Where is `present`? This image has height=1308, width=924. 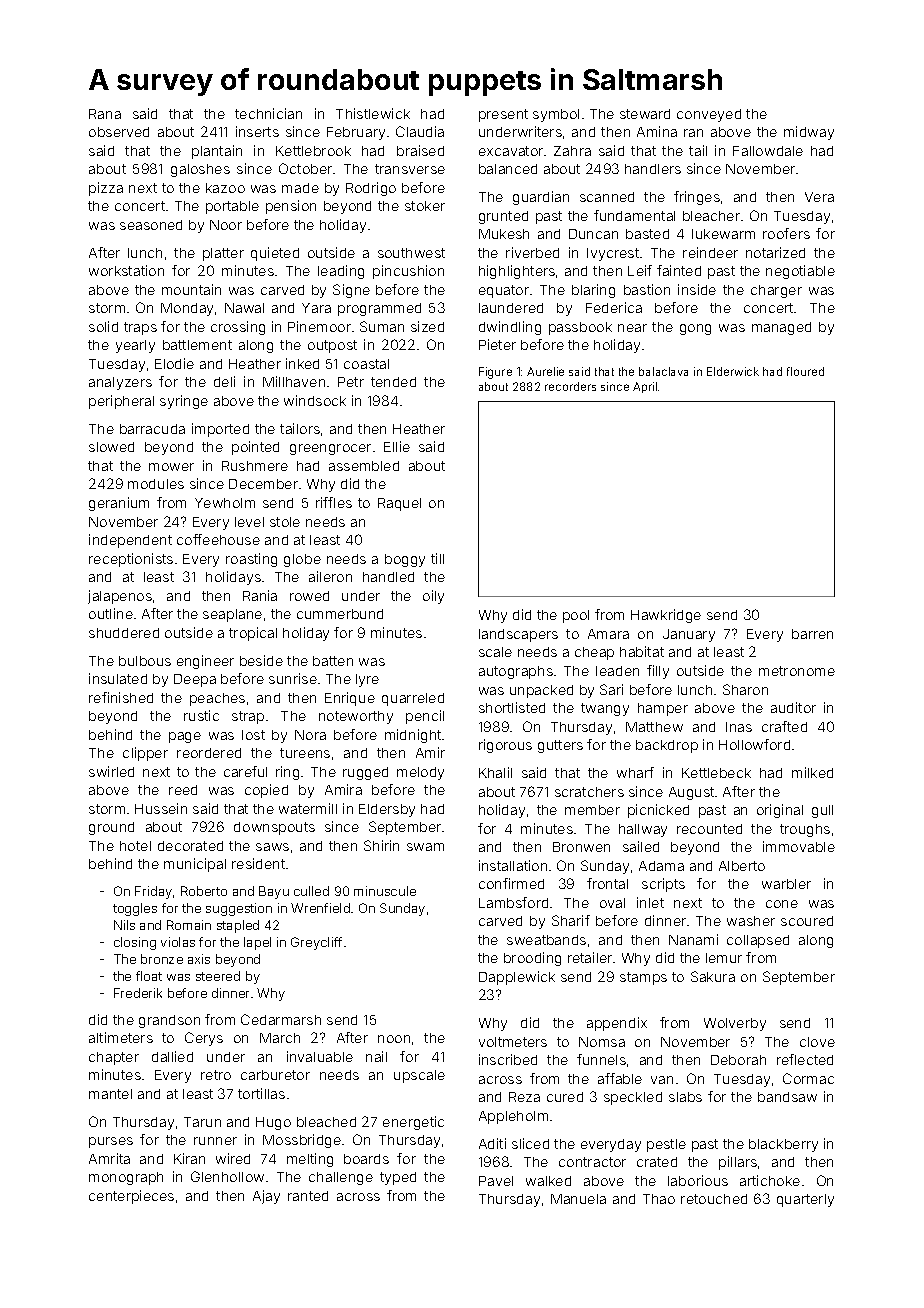
present is located at coordinates (503, 115).
